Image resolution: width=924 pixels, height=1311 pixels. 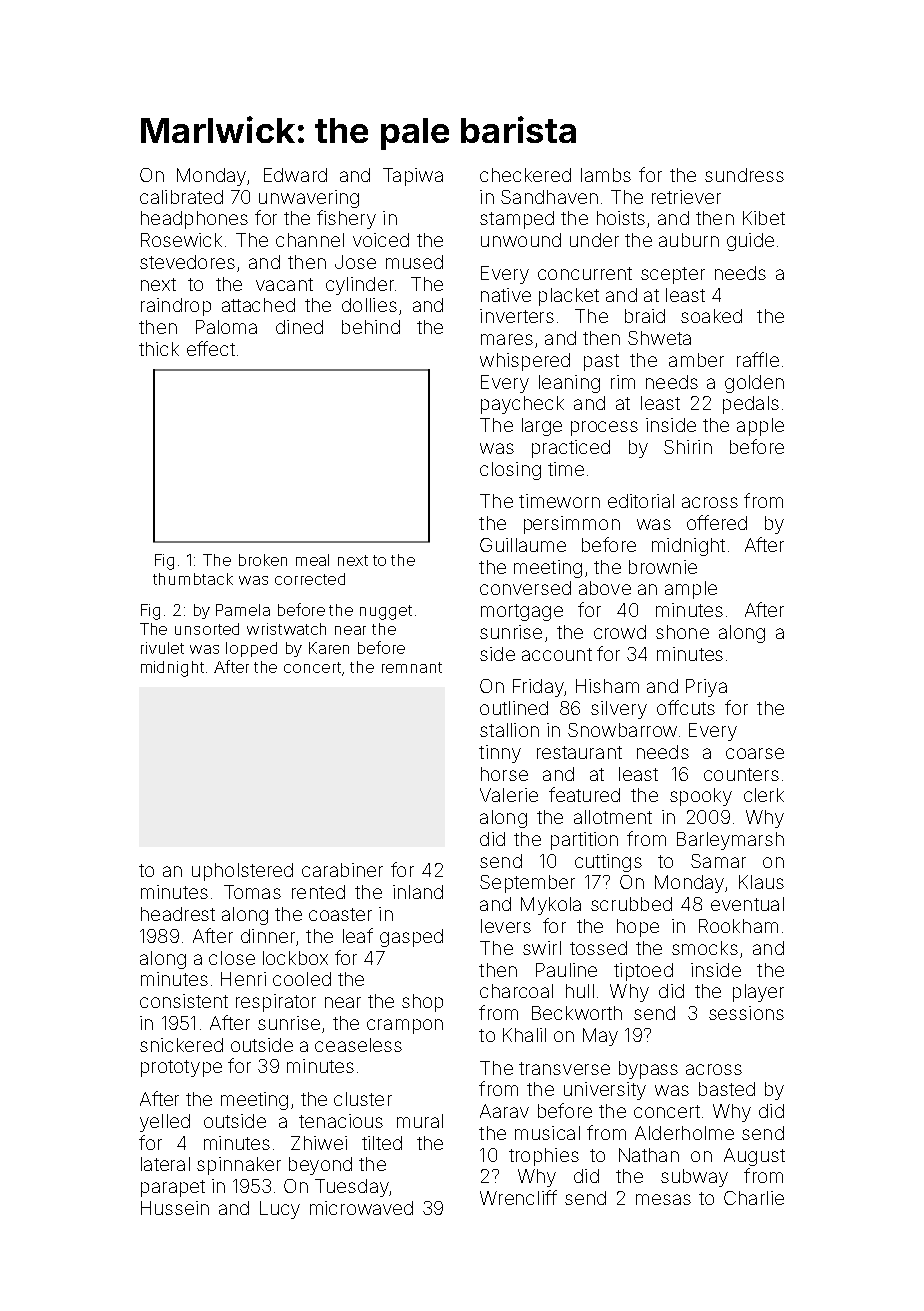 I want to click on channel, so click(x=310, y=240).
